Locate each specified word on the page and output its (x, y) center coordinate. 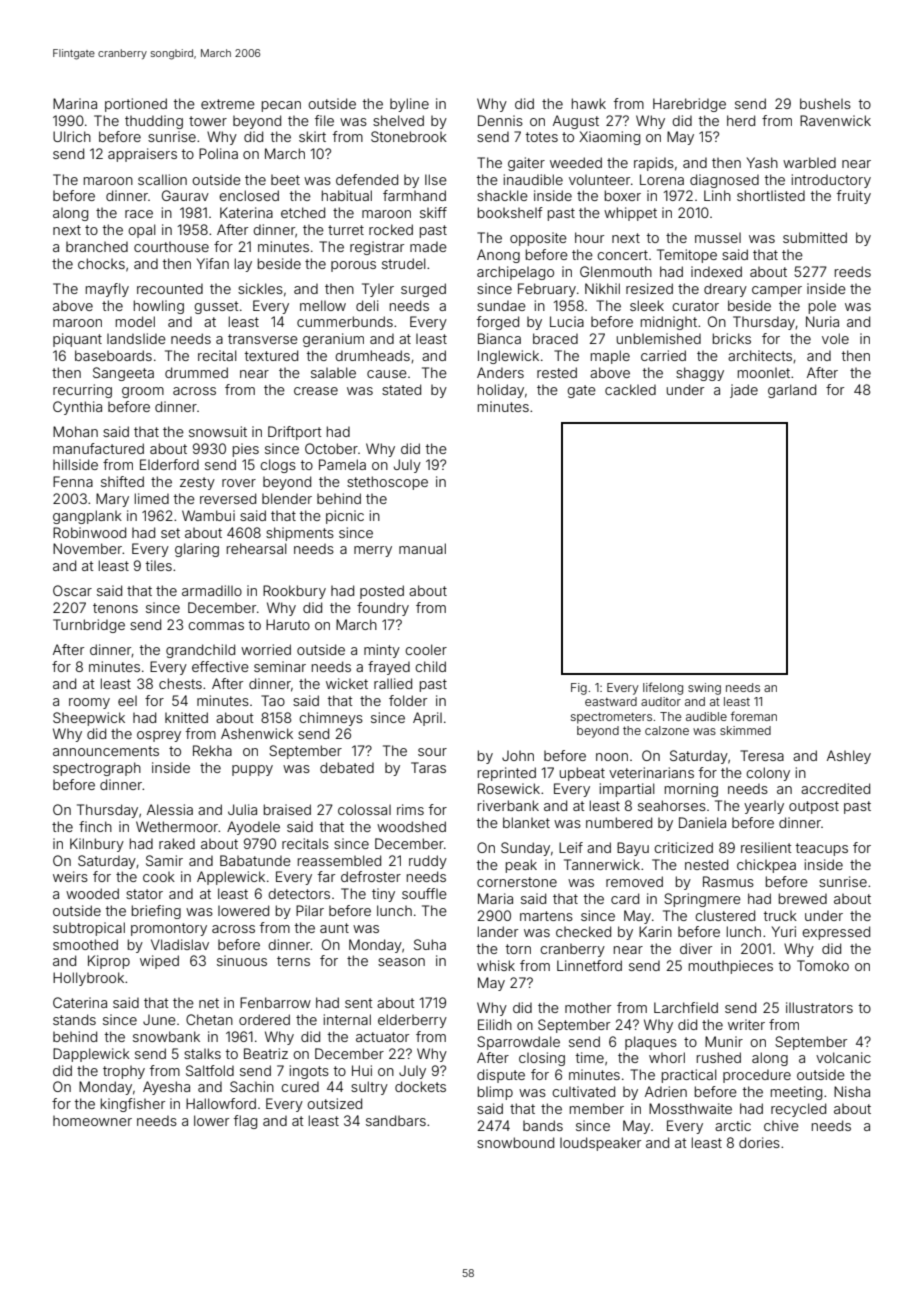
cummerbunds (345, 321)
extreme (228, 104)
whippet (630, 214)
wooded (92, 893)
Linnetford (589, 965)
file (324, 120)
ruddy (428, 862)
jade (744, 391)
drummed (196, 372)
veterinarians (651, 772)
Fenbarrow (275, 1002)
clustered (725, 915)
